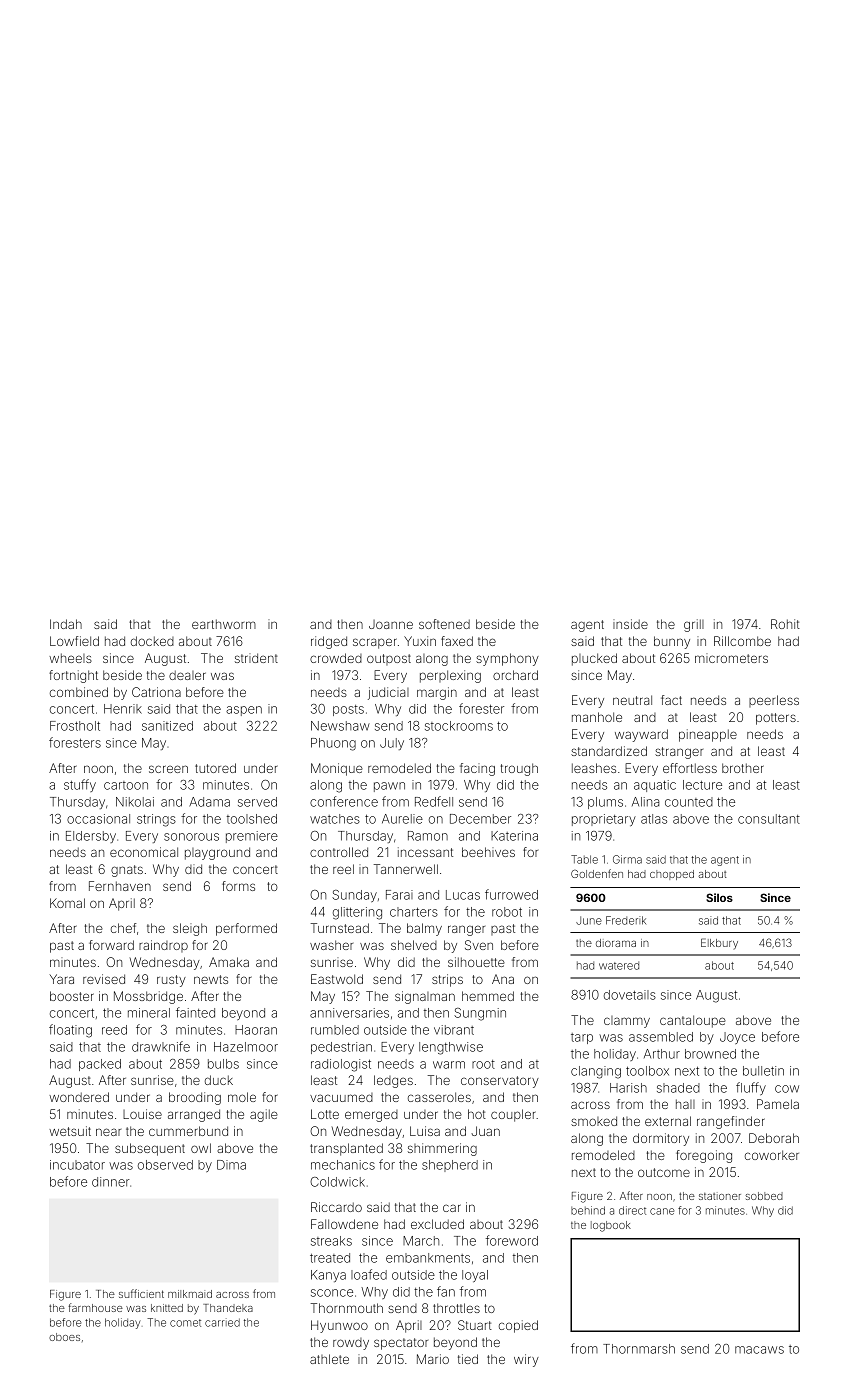  What do you see at coordinates (654, 819) in the image?
I see `atlas` at bounding box center [654, 819].
